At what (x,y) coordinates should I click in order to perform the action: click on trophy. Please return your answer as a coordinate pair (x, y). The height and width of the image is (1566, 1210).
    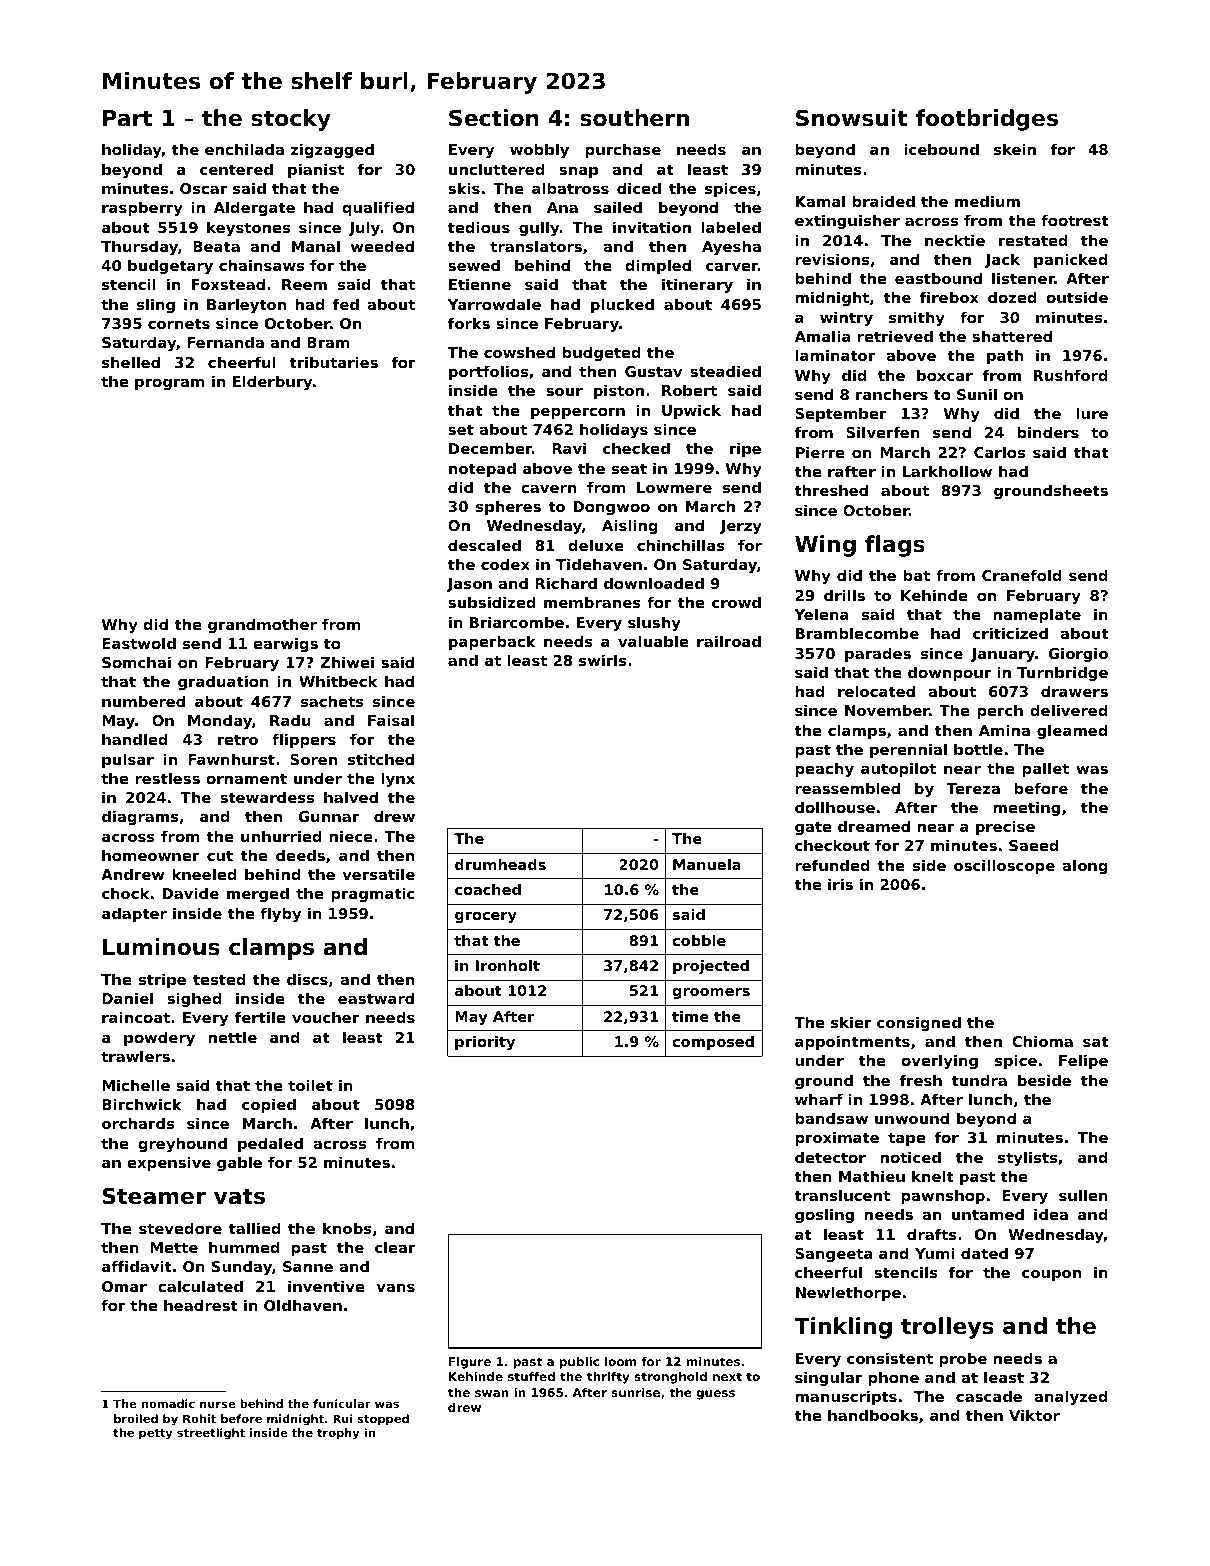
    Looking at the image, I should click on (338, 1434).
